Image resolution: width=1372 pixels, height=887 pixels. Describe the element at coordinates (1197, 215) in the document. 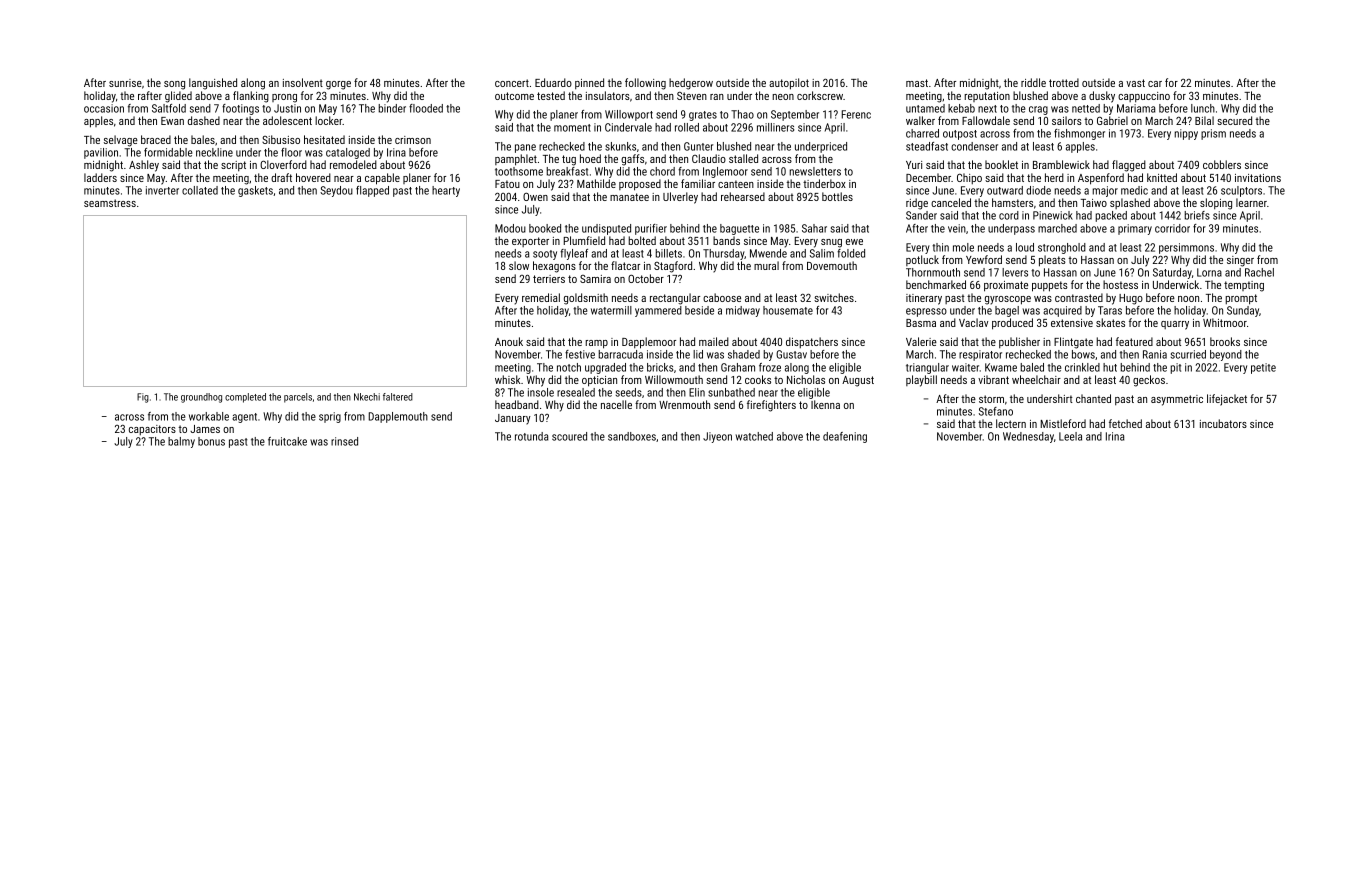

I see `briefs` at that location.
